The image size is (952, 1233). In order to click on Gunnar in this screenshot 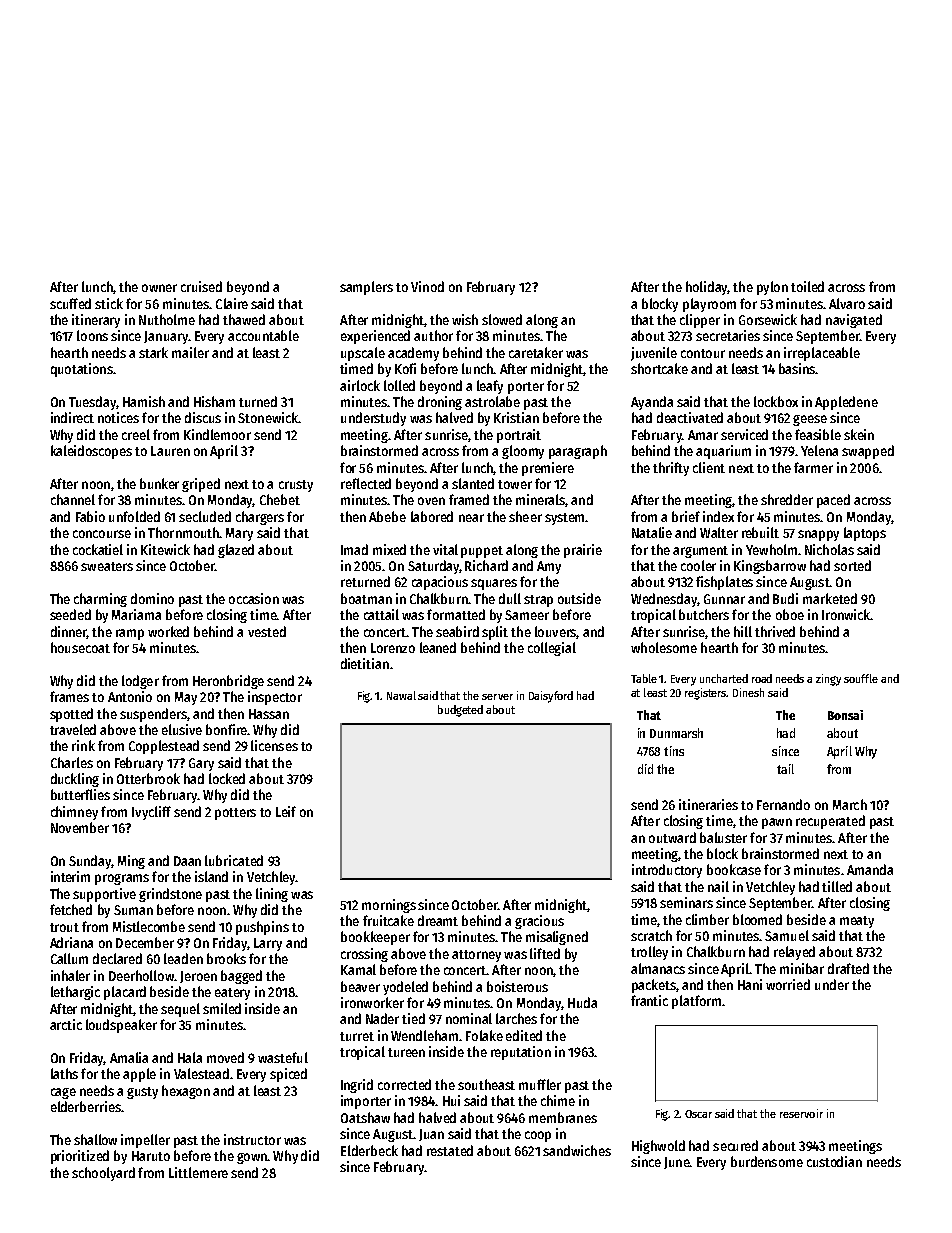, I will do `click(724, 599)`.
